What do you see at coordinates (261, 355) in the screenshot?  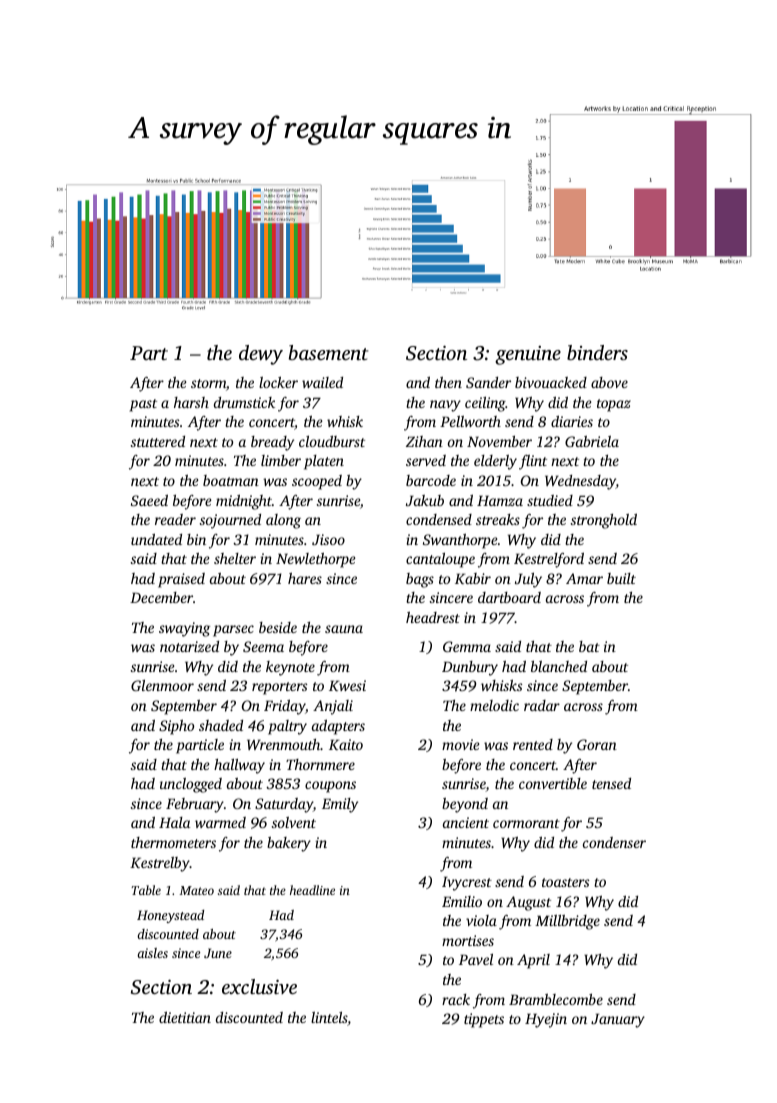 I see `dewy` at bounding box center [261, 355].
